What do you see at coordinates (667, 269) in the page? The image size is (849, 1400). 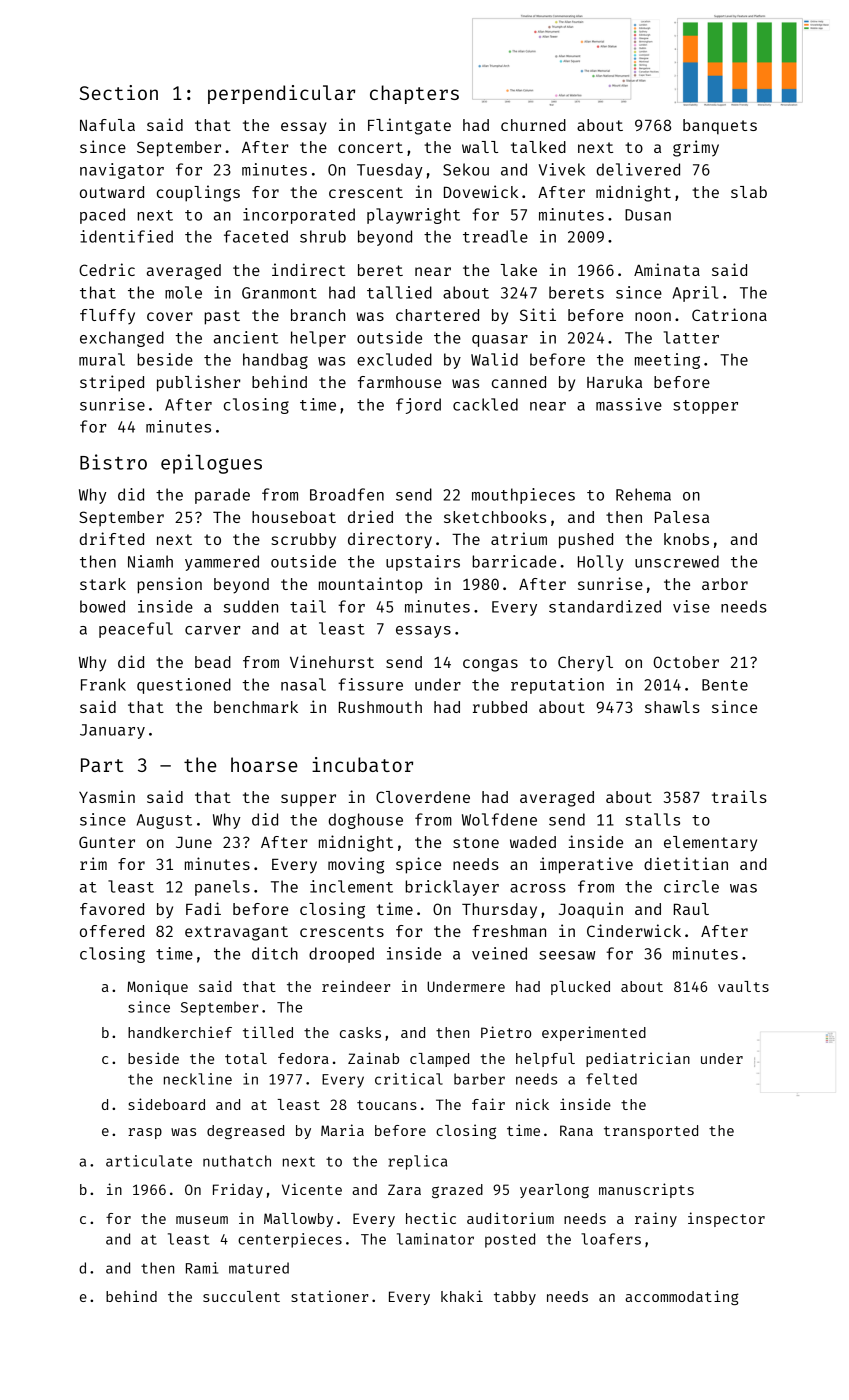 I see `Aminata` at bounding box center [667, 269].
